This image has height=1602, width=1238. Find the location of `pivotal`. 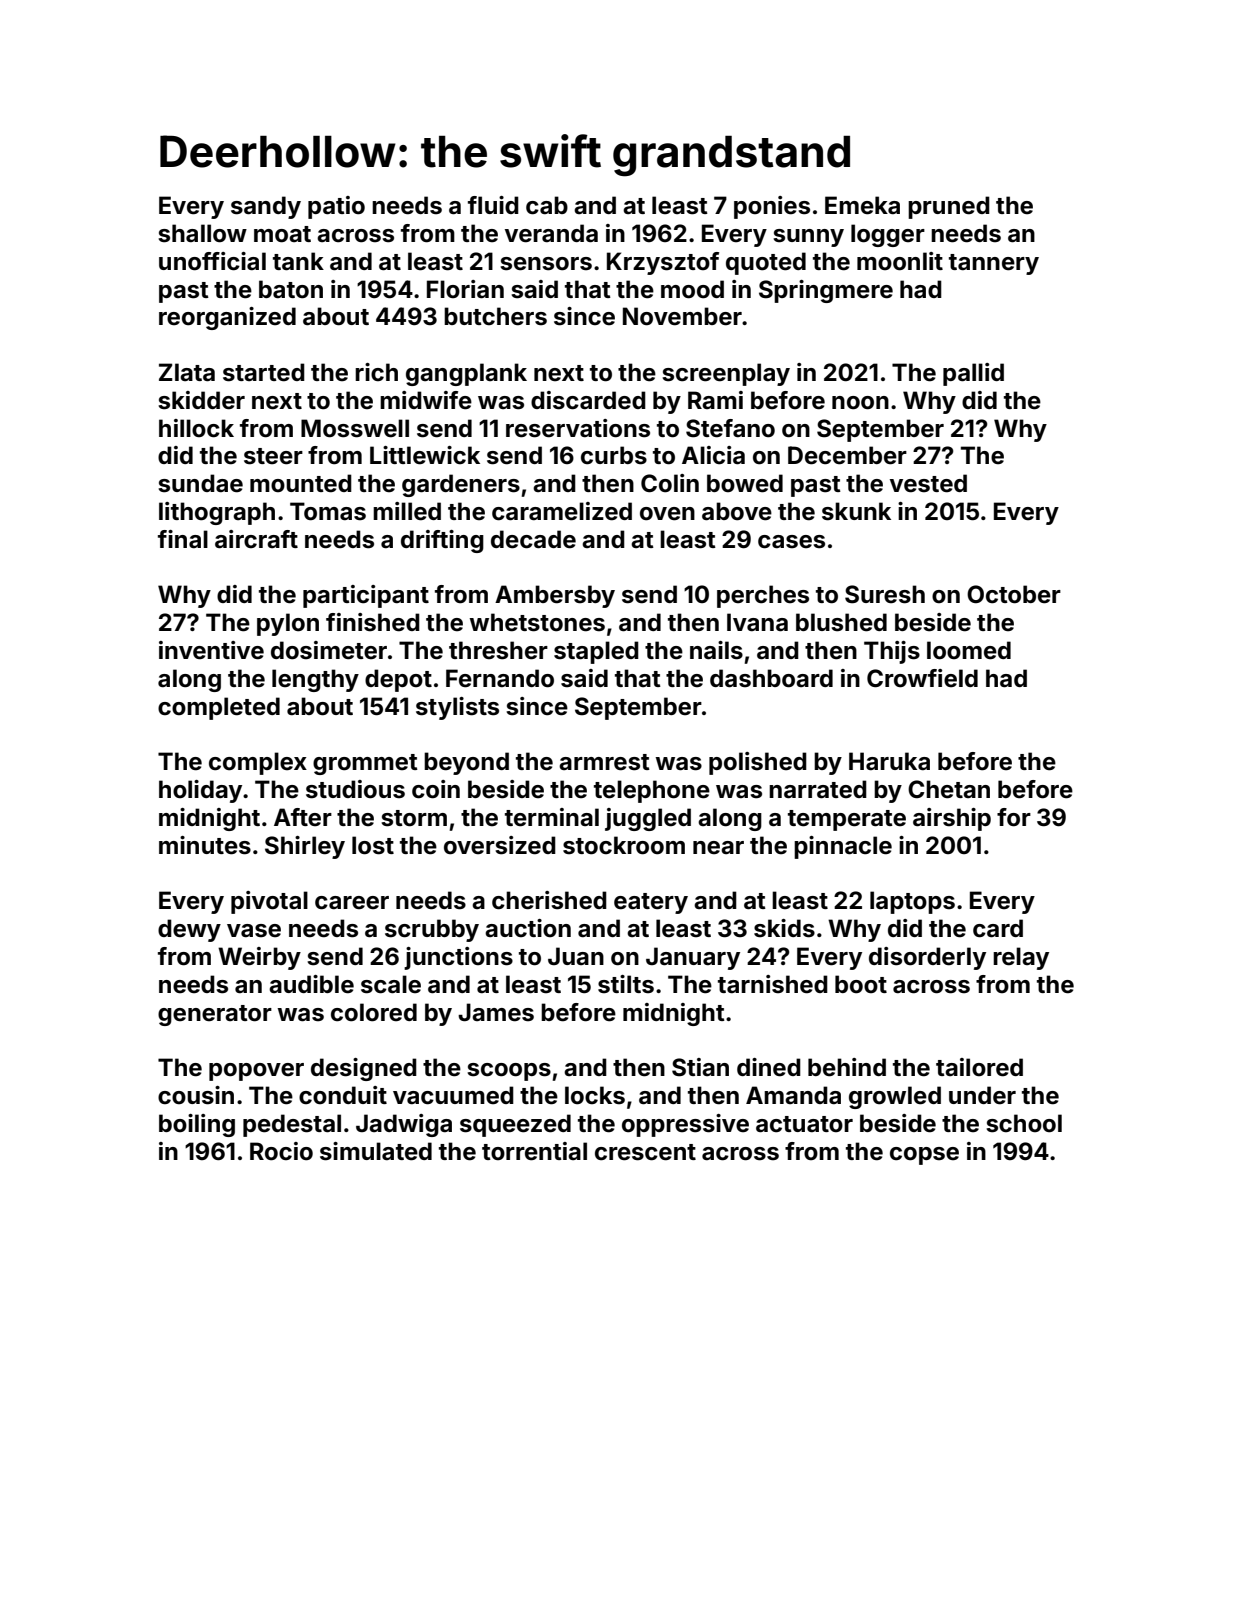

pivotal is located at coordinates (269, 902).
